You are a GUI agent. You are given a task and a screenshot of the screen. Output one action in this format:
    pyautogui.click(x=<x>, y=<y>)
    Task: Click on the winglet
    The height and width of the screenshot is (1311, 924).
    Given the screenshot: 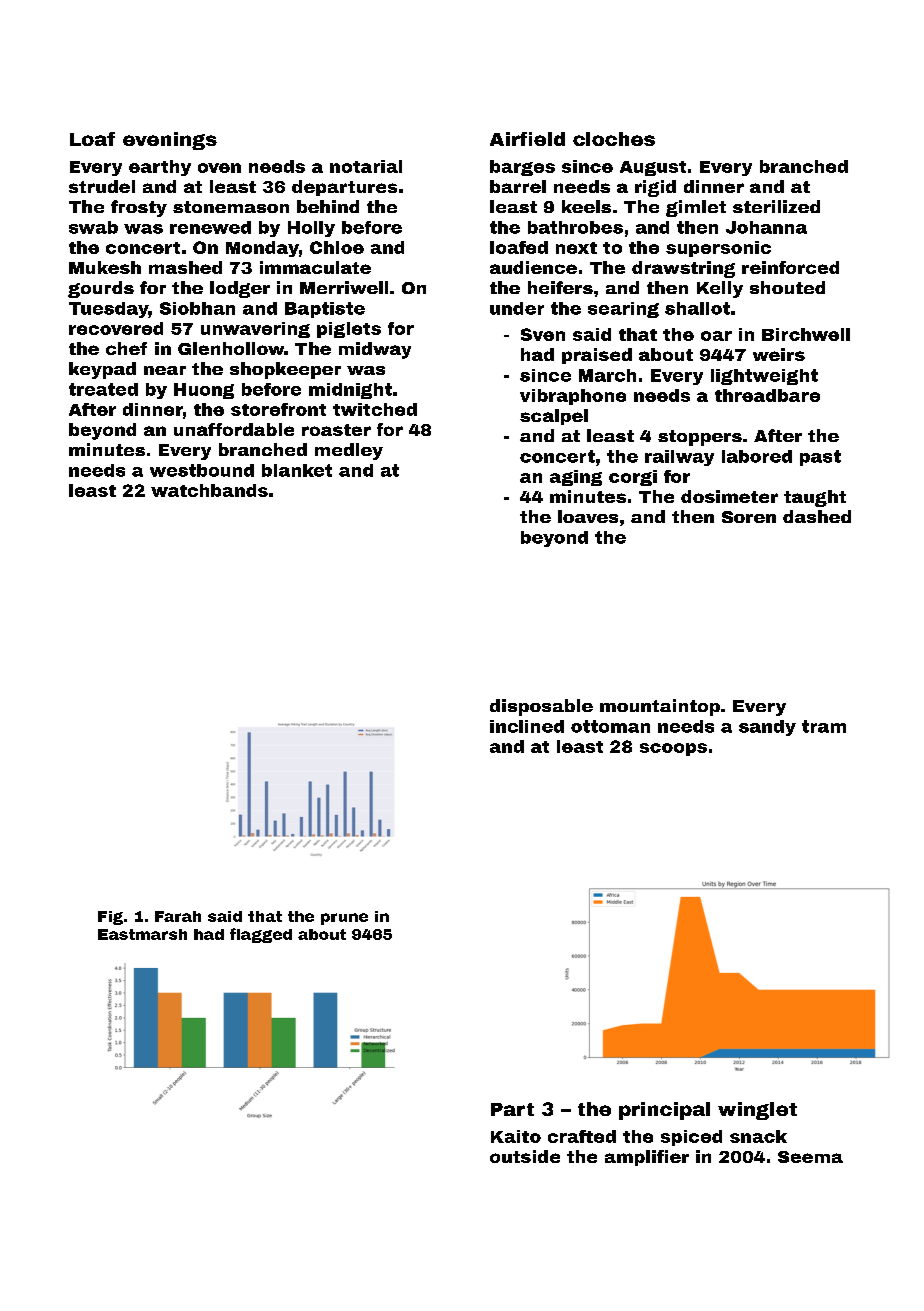 What is the action you would take?
    pyautogui.click(x=757, y=1111)
